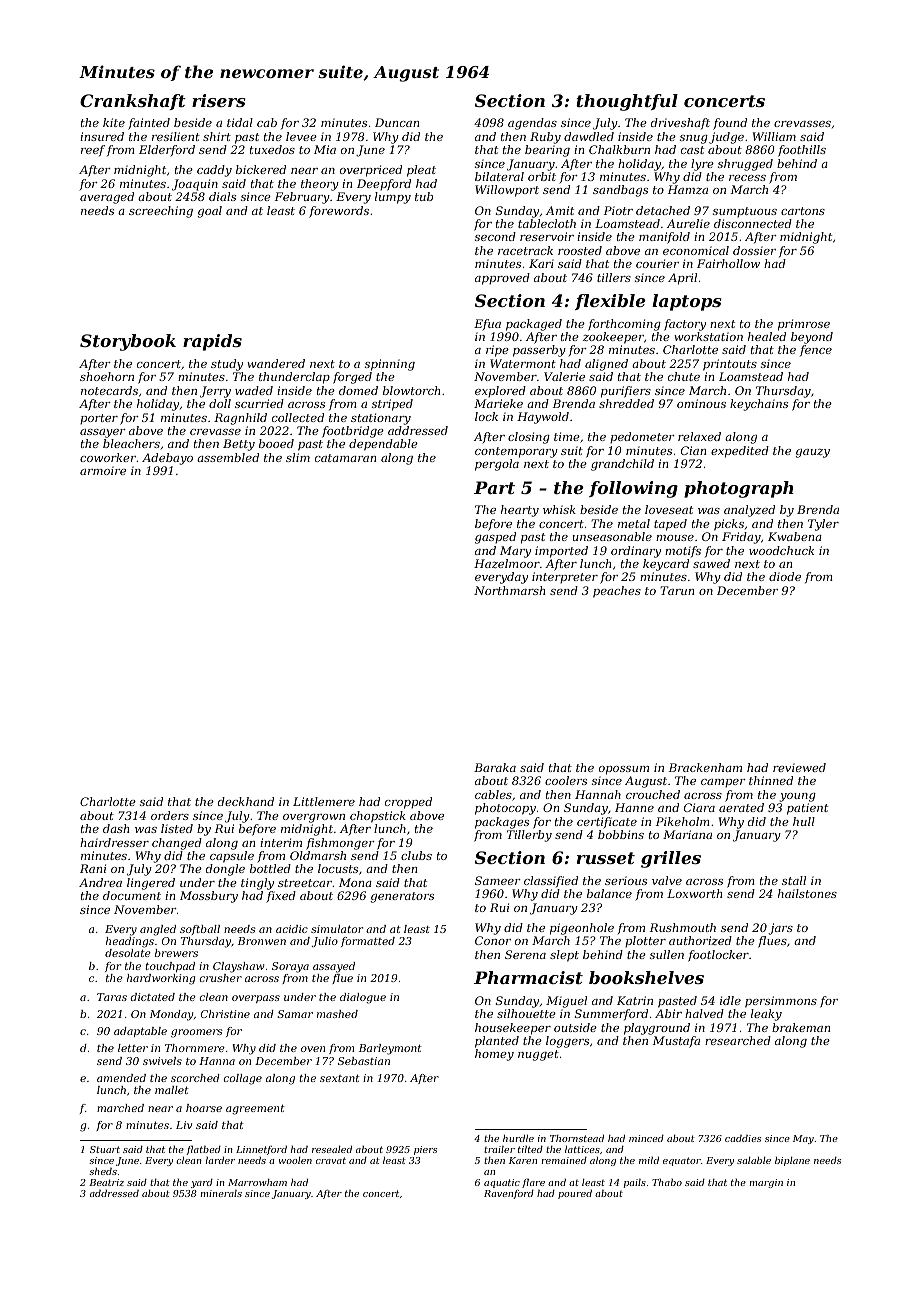 The height and width of the screenshot is (1308, 924). What do you see at coordinates (741, 538) in the screenshot?
I see `Friday` at bounding box center [741, 538].
